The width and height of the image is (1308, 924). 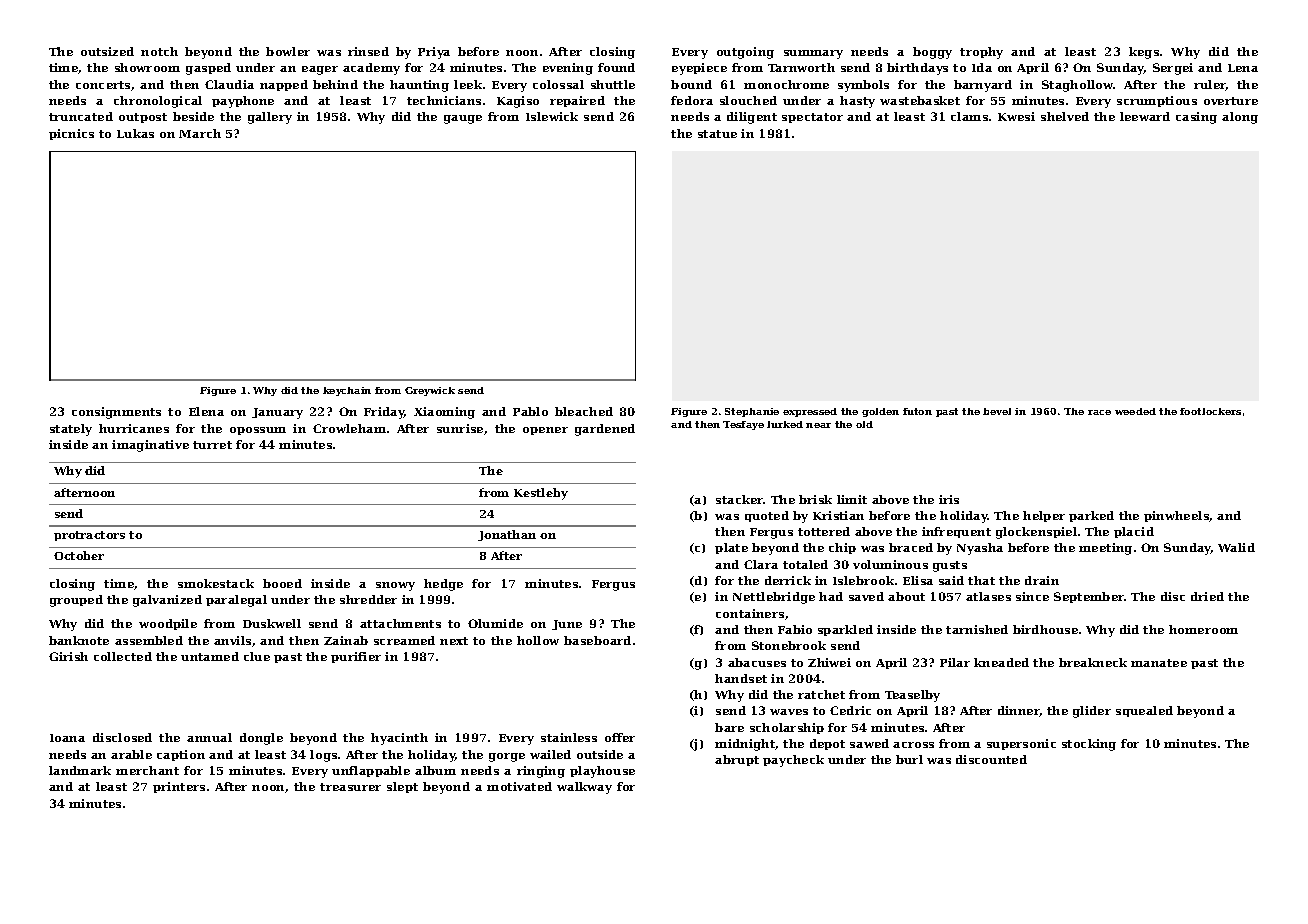 I want to click on treasurer, so click(x=350, y=787).
